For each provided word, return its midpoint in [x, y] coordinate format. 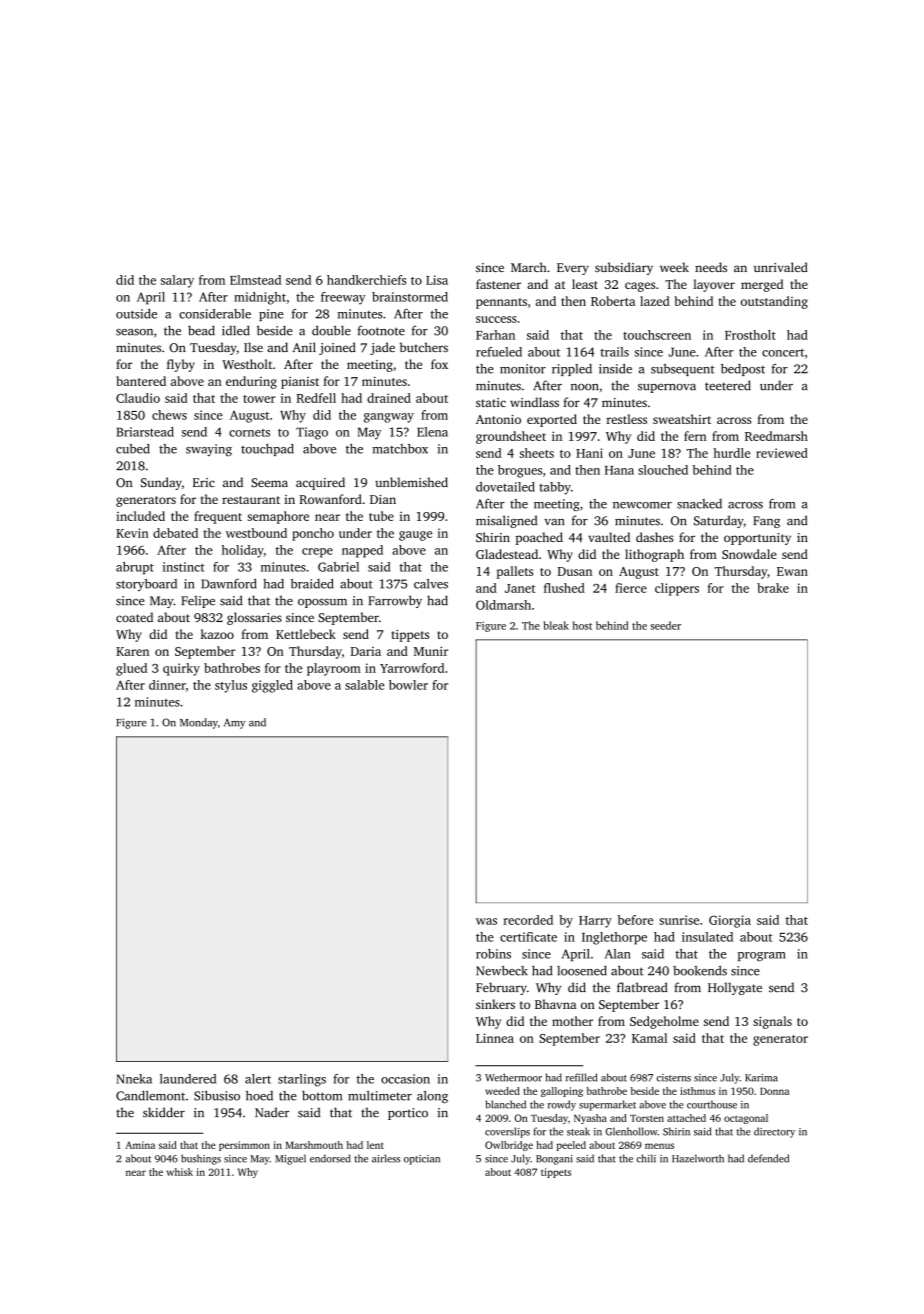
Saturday [719, 521]
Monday [199, 723]
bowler [408, 685]
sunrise [679, 920]
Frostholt [750, 335]
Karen [132, 651]
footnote [381, 330]
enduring [251, 382]
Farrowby [395, 601]
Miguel [290, 1159]
